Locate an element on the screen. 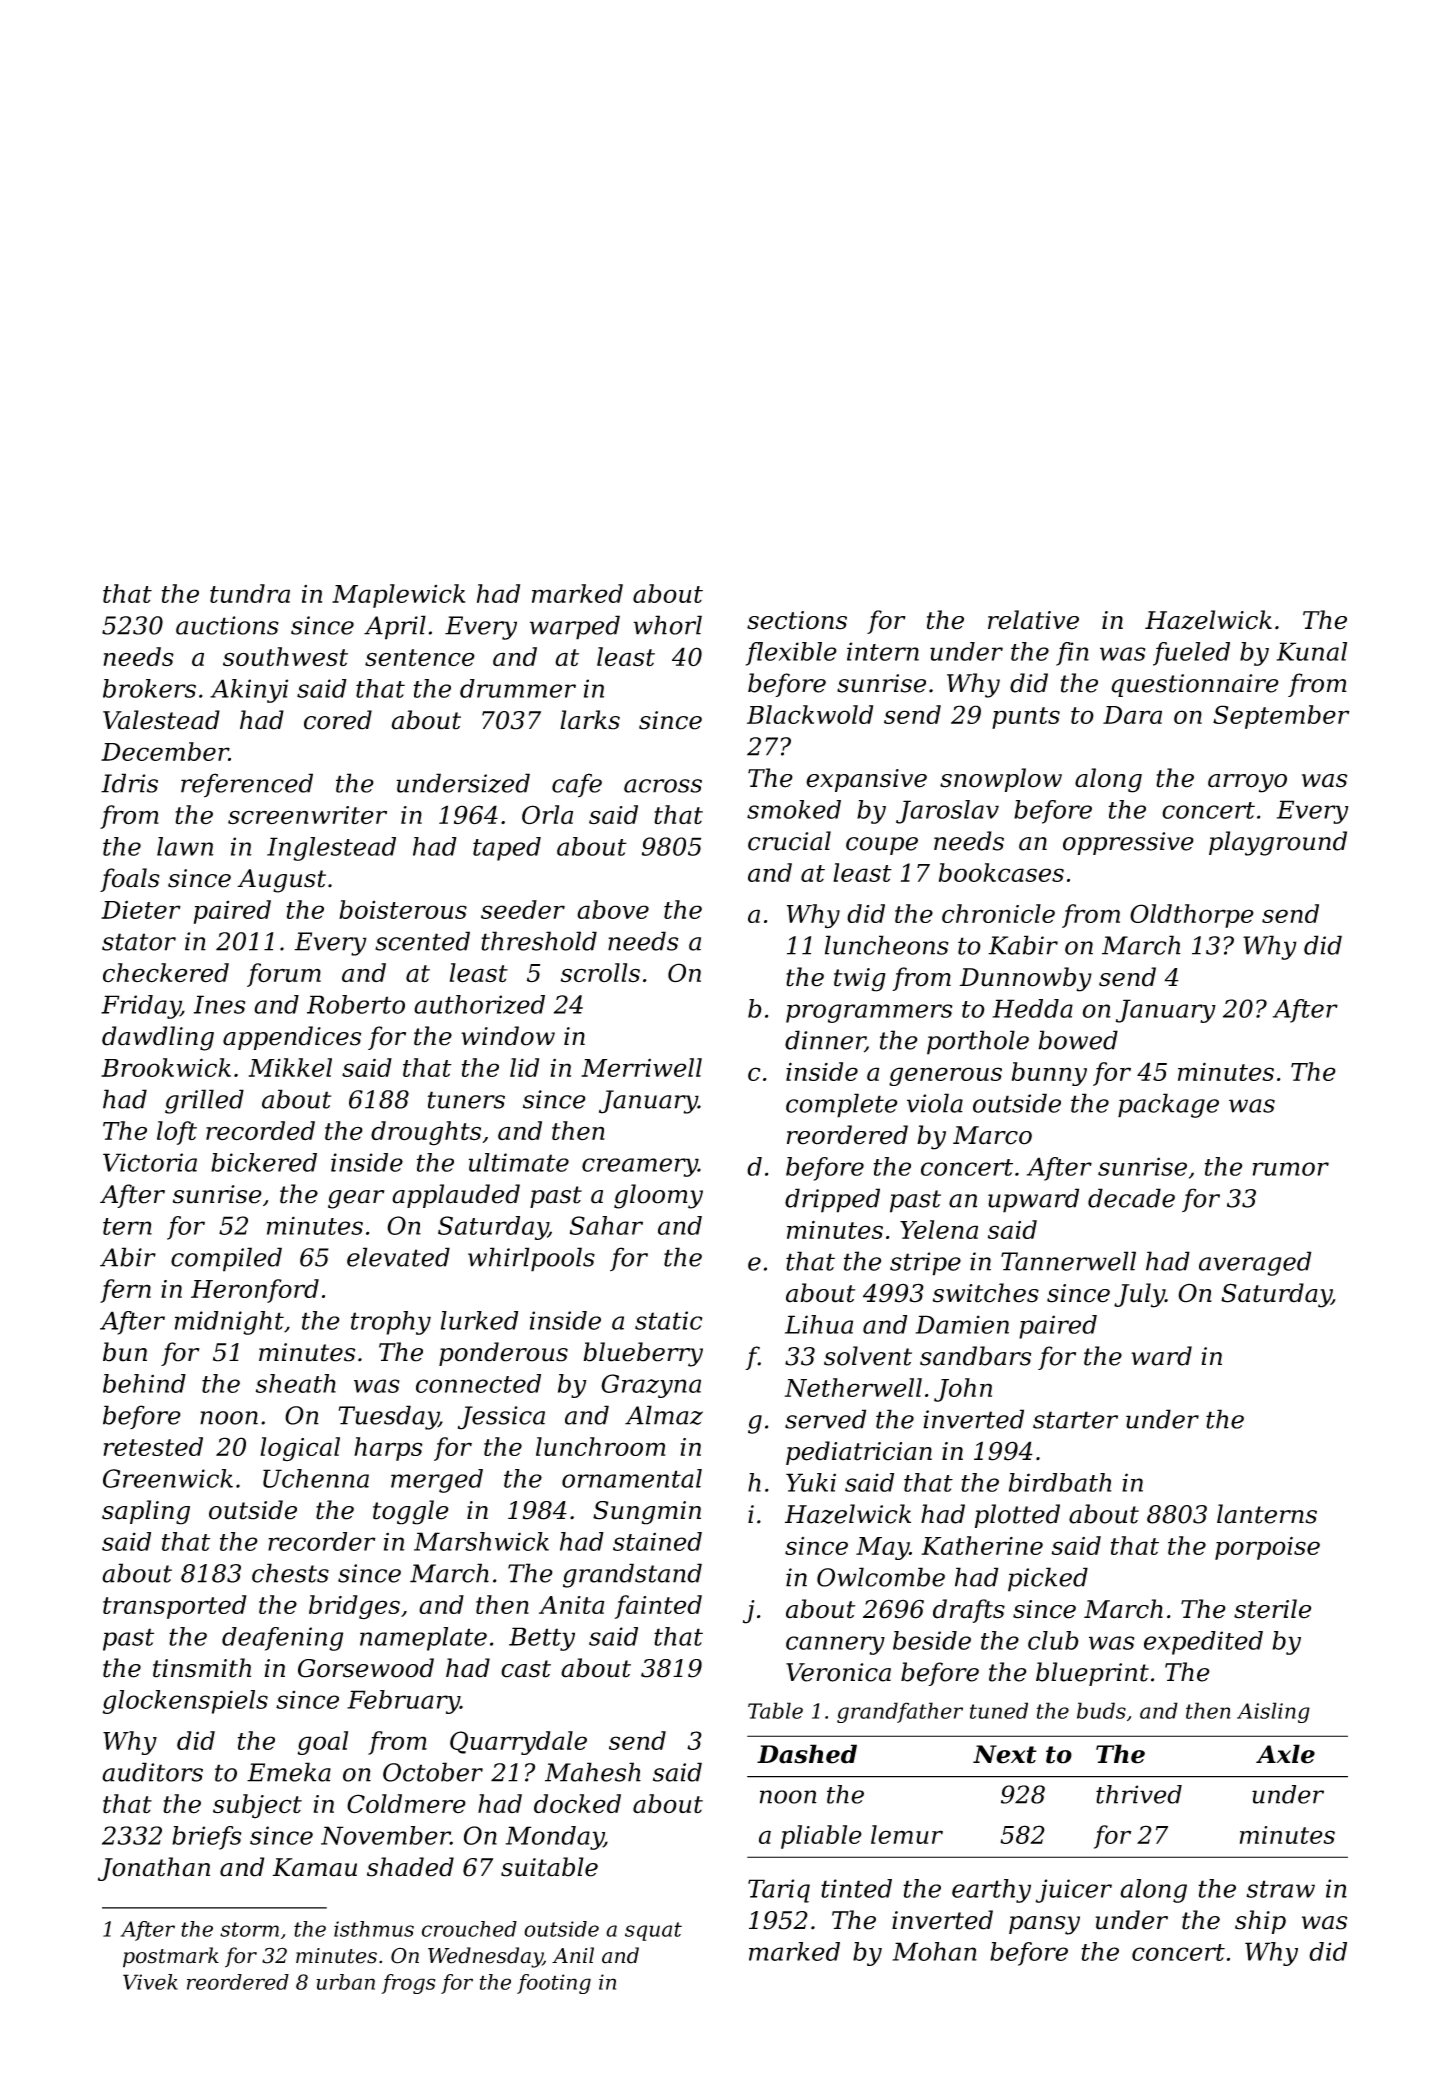 The height and width of the screenshot is (2100, 1450). auctions is located at coordinates (227, 625).
